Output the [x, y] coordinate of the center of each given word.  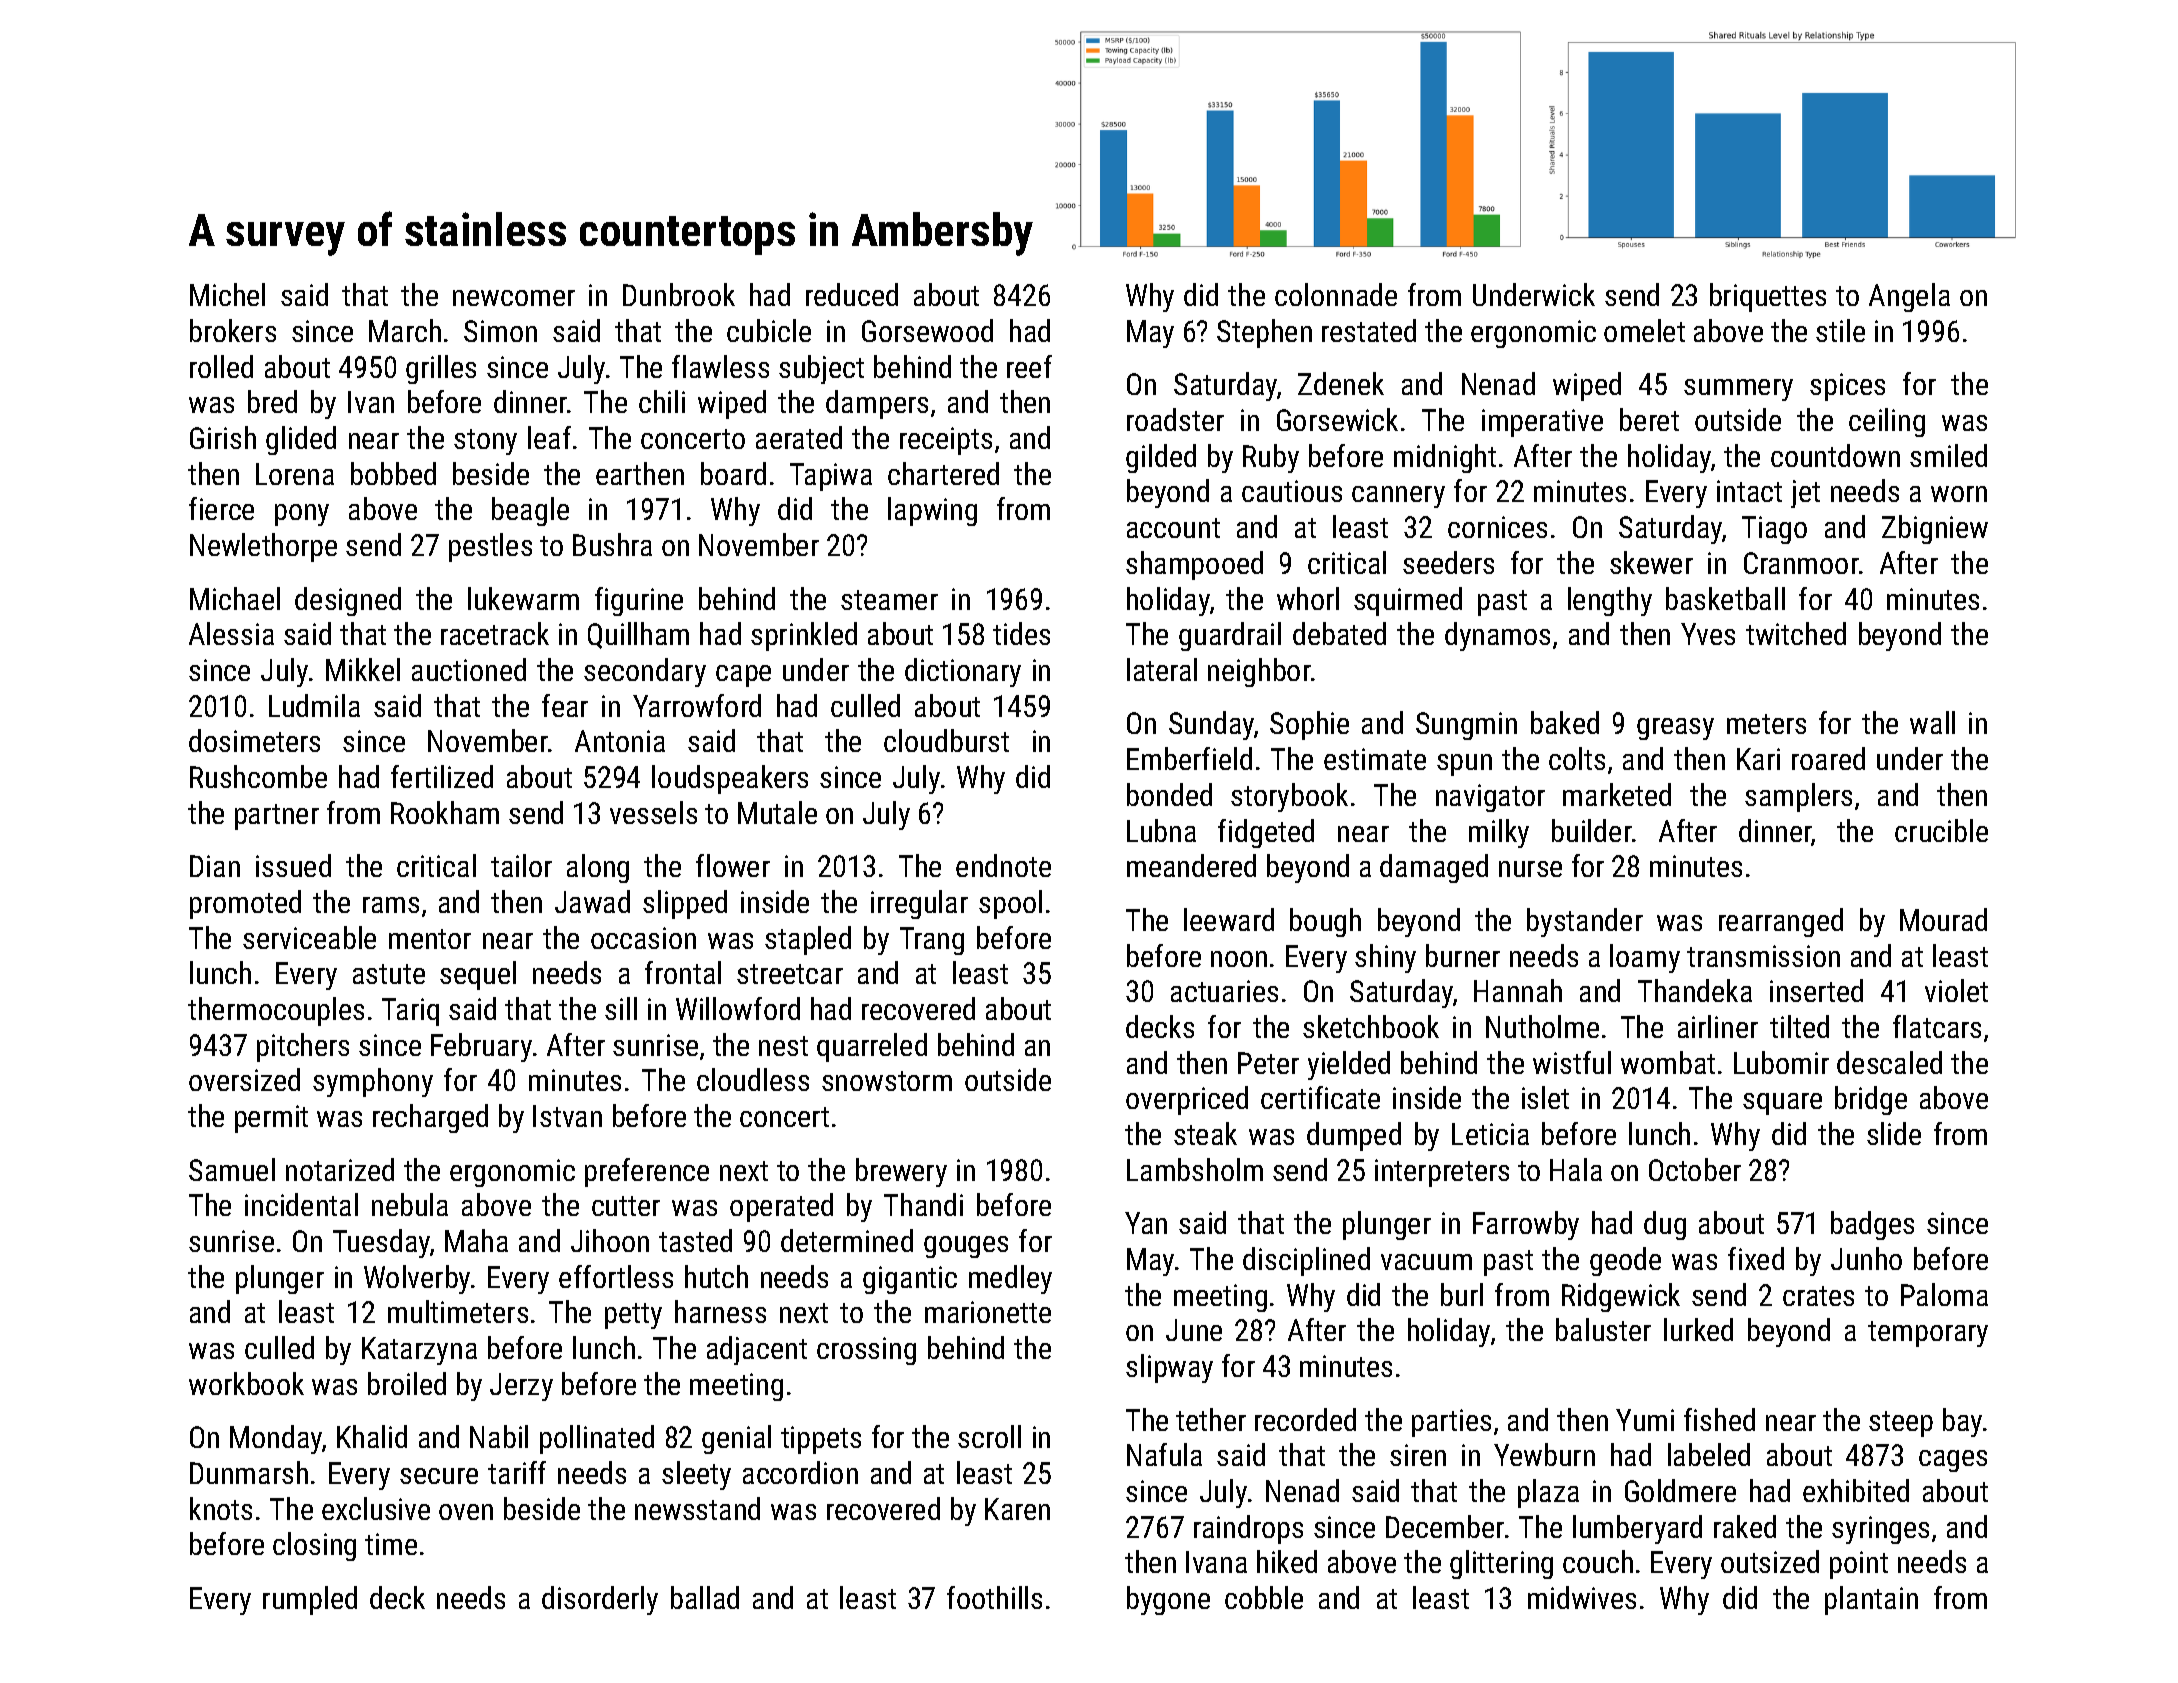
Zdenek [1341, 383]
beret [1649, 419]
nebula [410, 1204]
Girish [223, 437]
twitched [1796, 633]
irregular [919, 904]
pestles [490, 547]
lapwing [932, 511]
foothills [994, 1597]
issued [293, 865]
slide [1894, 1133]
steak [1205, 1133]
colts [1577, 758]
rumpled [310, 1600]
